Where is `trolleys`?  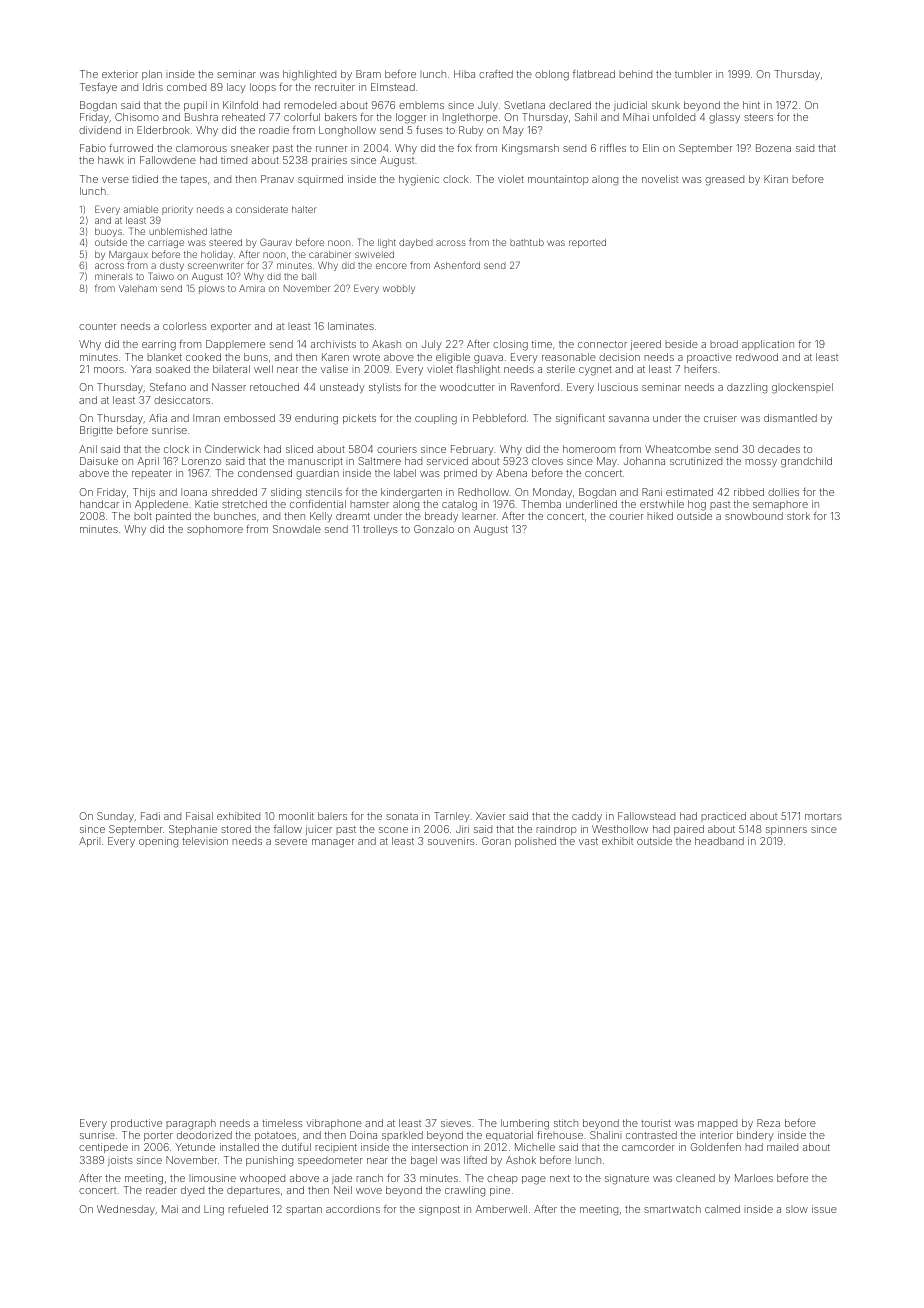 trolleys is located at coordinates (380, 530).
